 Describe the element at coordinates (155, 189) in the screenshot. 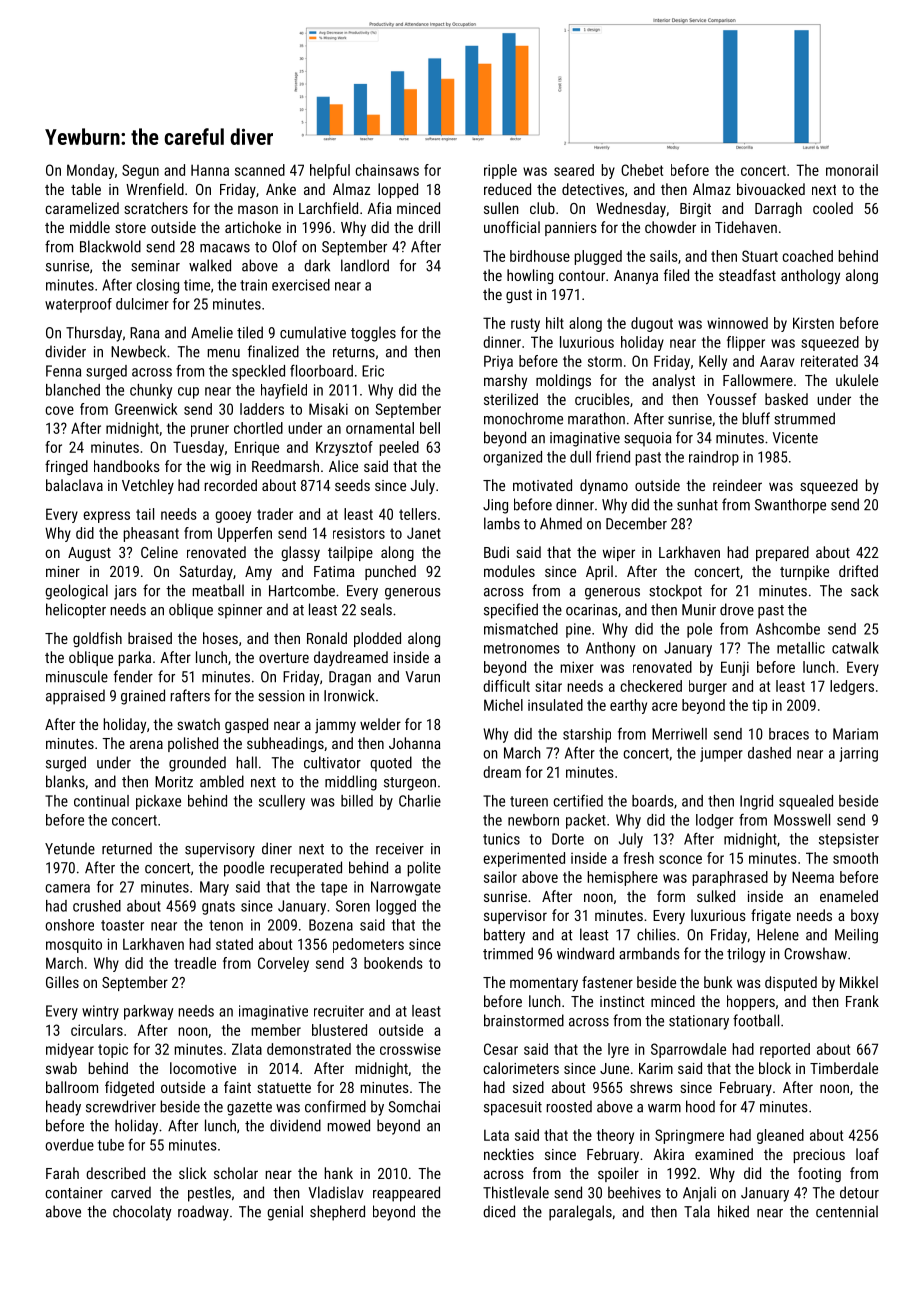

I see `Wrenfield` at that location.
